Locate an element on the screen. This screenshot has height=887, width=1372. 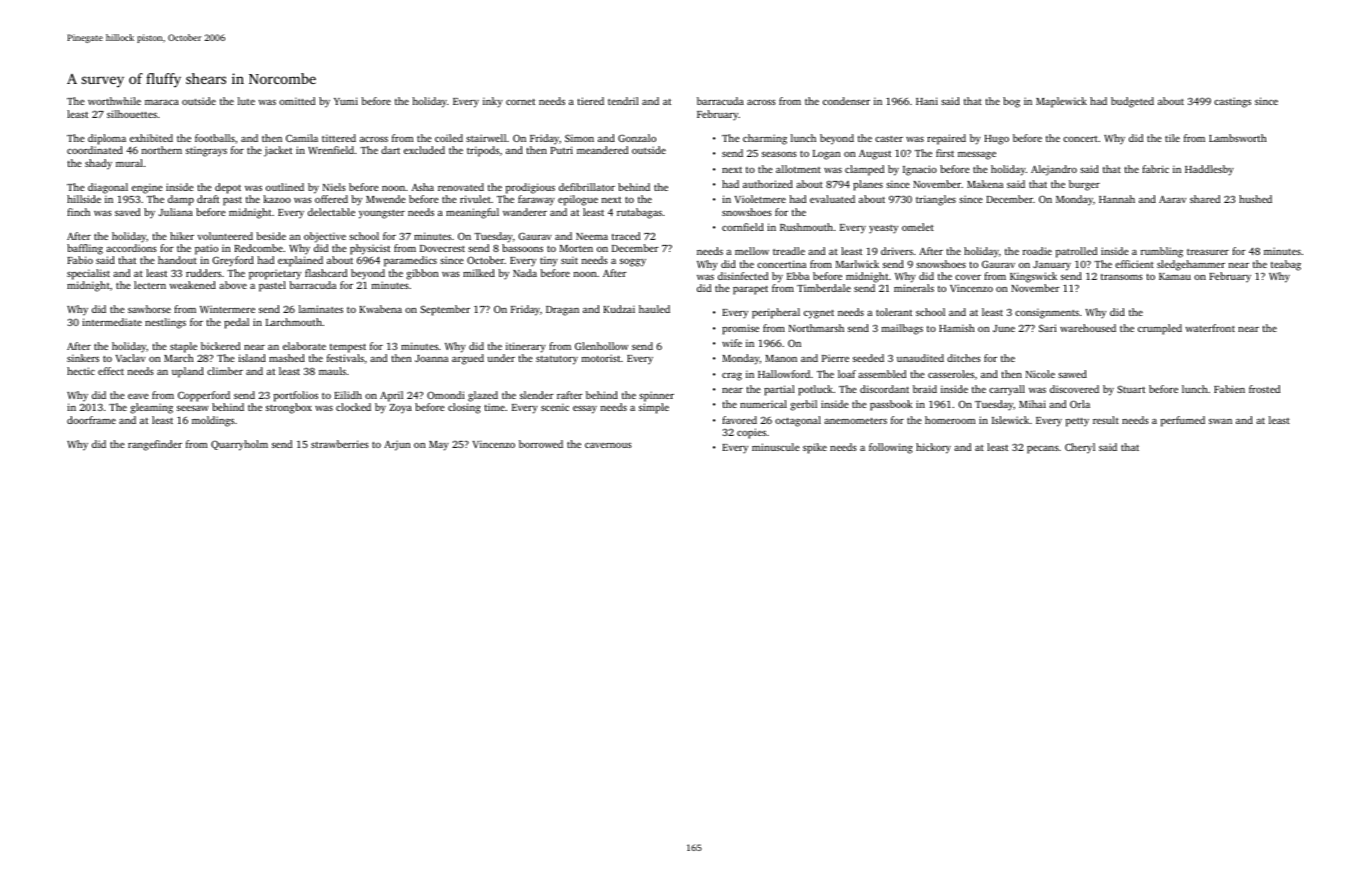
Kamau is located at coordinates (1175, 276).
